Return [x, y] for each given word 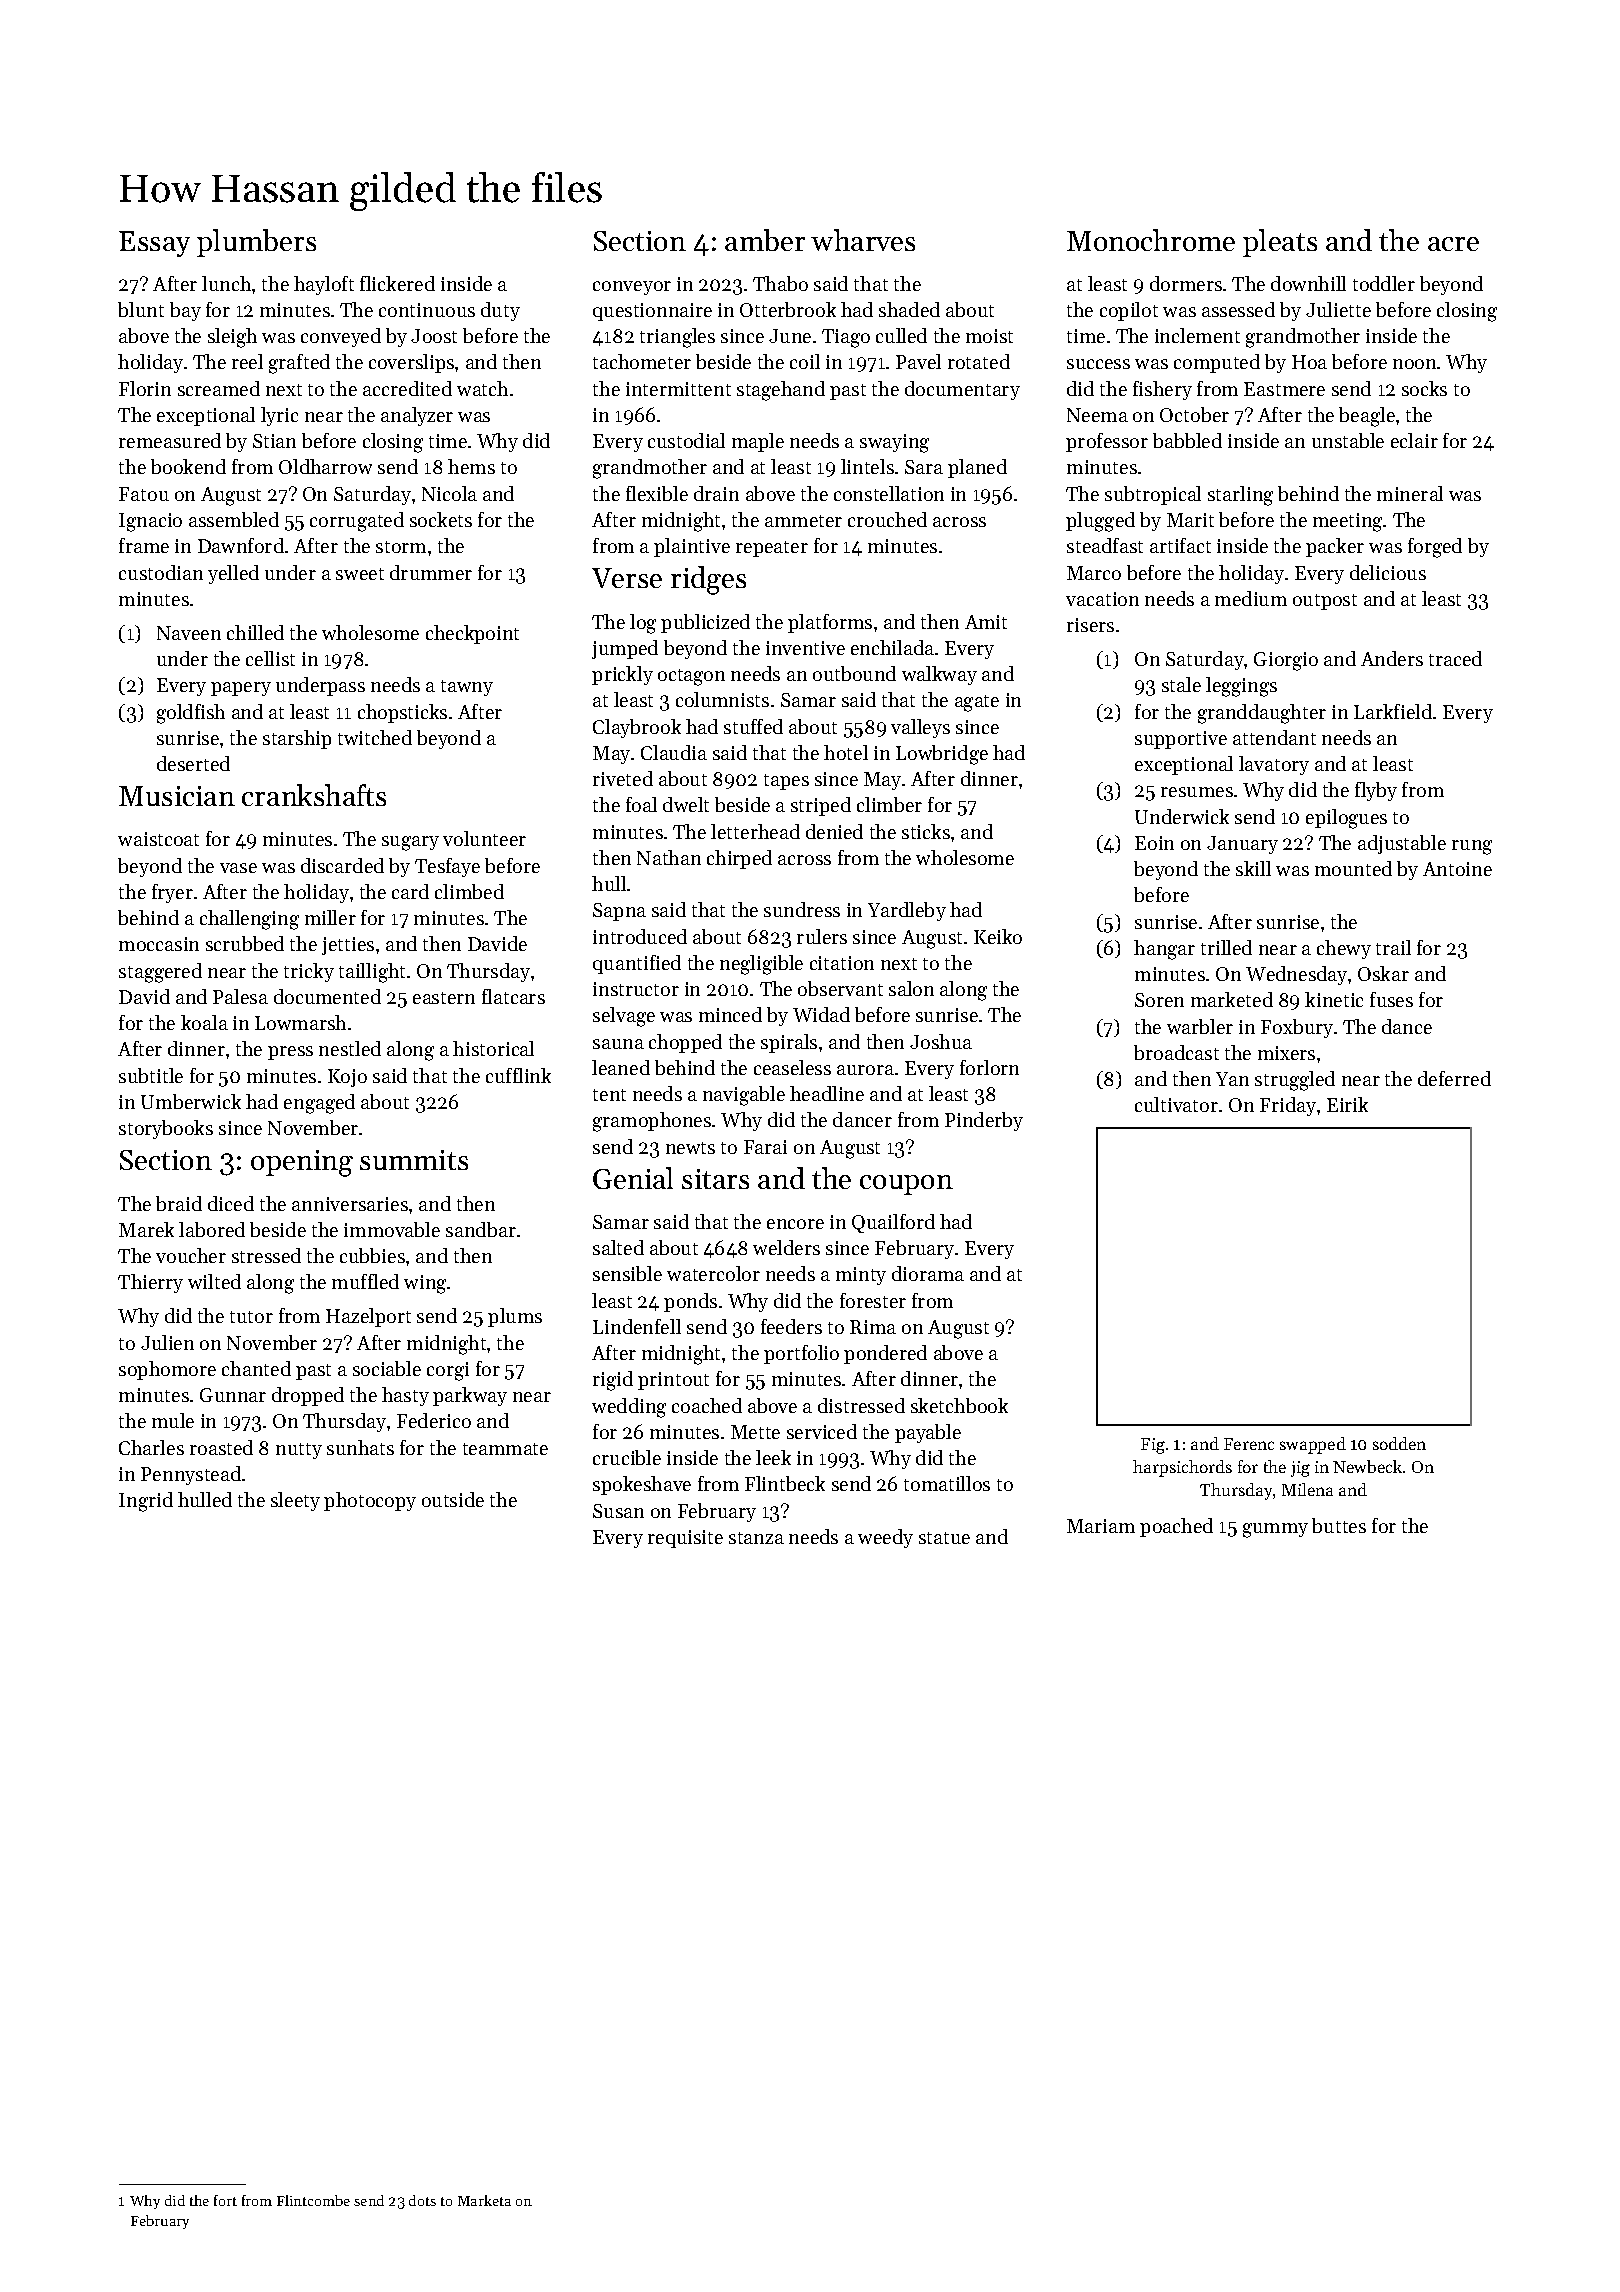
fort [225, 2200]
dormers [1186, 283]
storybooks [166, 1129]
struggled [1295, 1081]
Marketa [484, 2200]
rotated [979, 361]
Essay [154, 244]
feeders [791, 1326]
